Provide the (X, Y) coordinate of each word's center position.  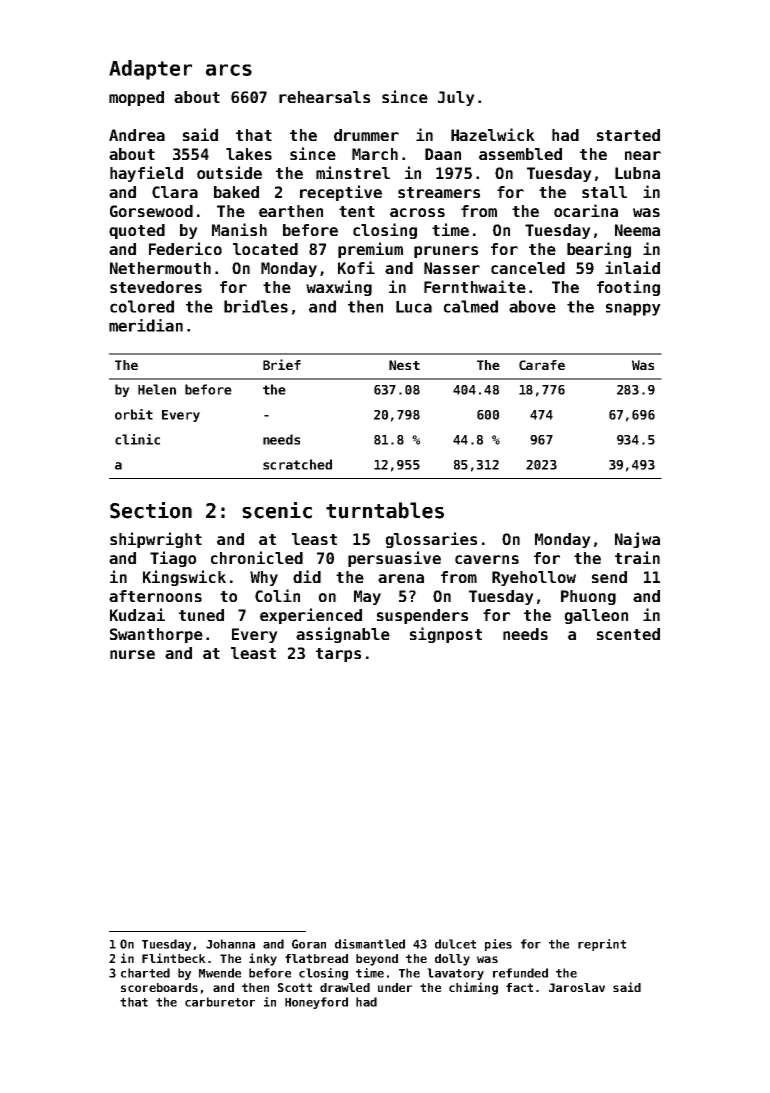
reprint (602, 945)
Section (151, 510)
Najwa (637, 540)
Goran (309, 944)
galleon (596, 616)
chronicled (257, 557)
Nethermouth (160, 268)
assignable (343, 635)
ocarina (586, 210)
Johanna (230, 944)
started (628, 135)
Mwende (220, 973)
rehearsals (324, 97)
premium (370, 250)
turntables (385, 510)
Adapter (150, 70)
